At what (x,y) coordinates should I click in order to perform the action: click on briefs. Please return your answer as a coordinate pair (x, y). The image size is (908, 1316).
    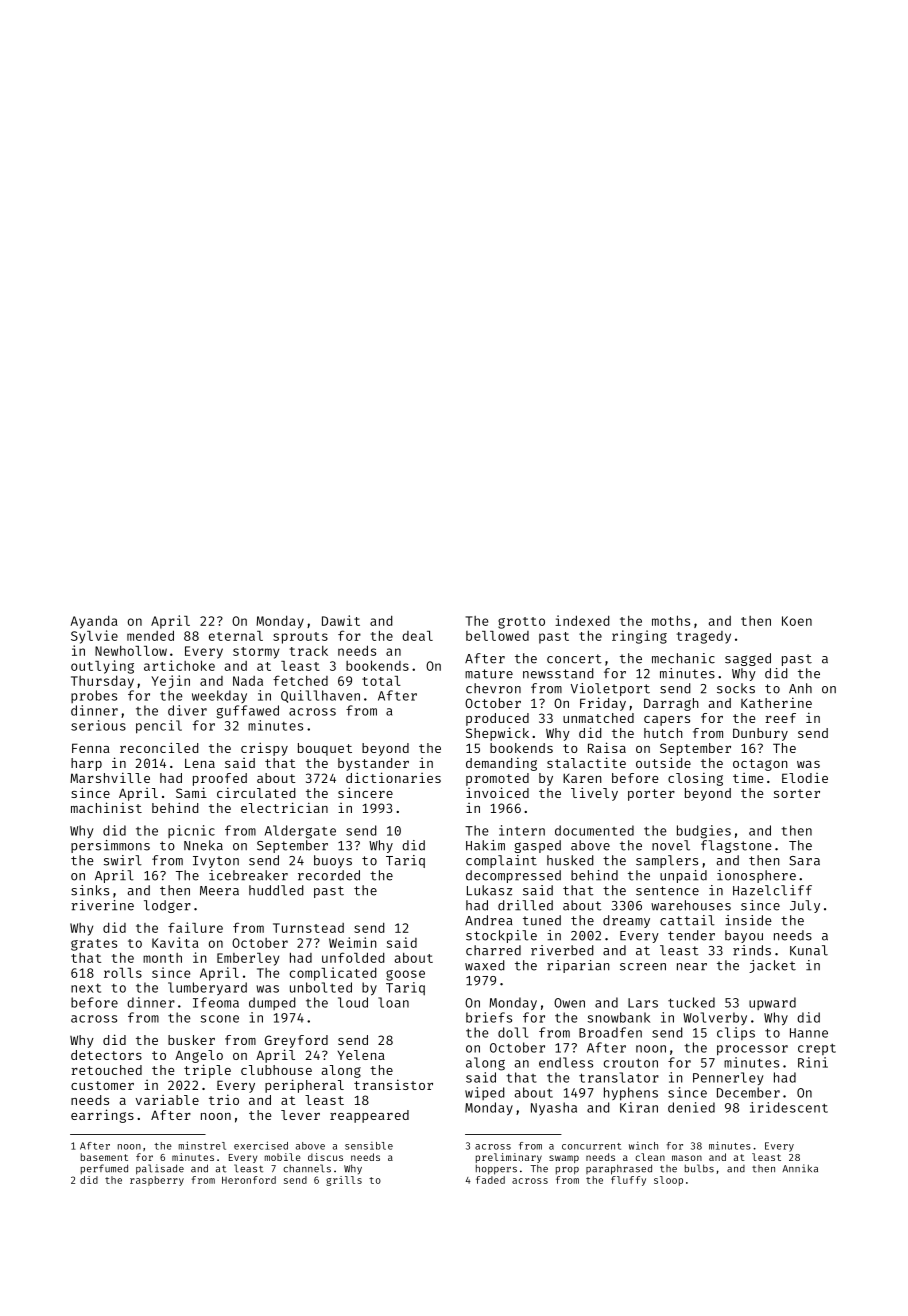
    Looking at the image, I should click on (489, 1017).
